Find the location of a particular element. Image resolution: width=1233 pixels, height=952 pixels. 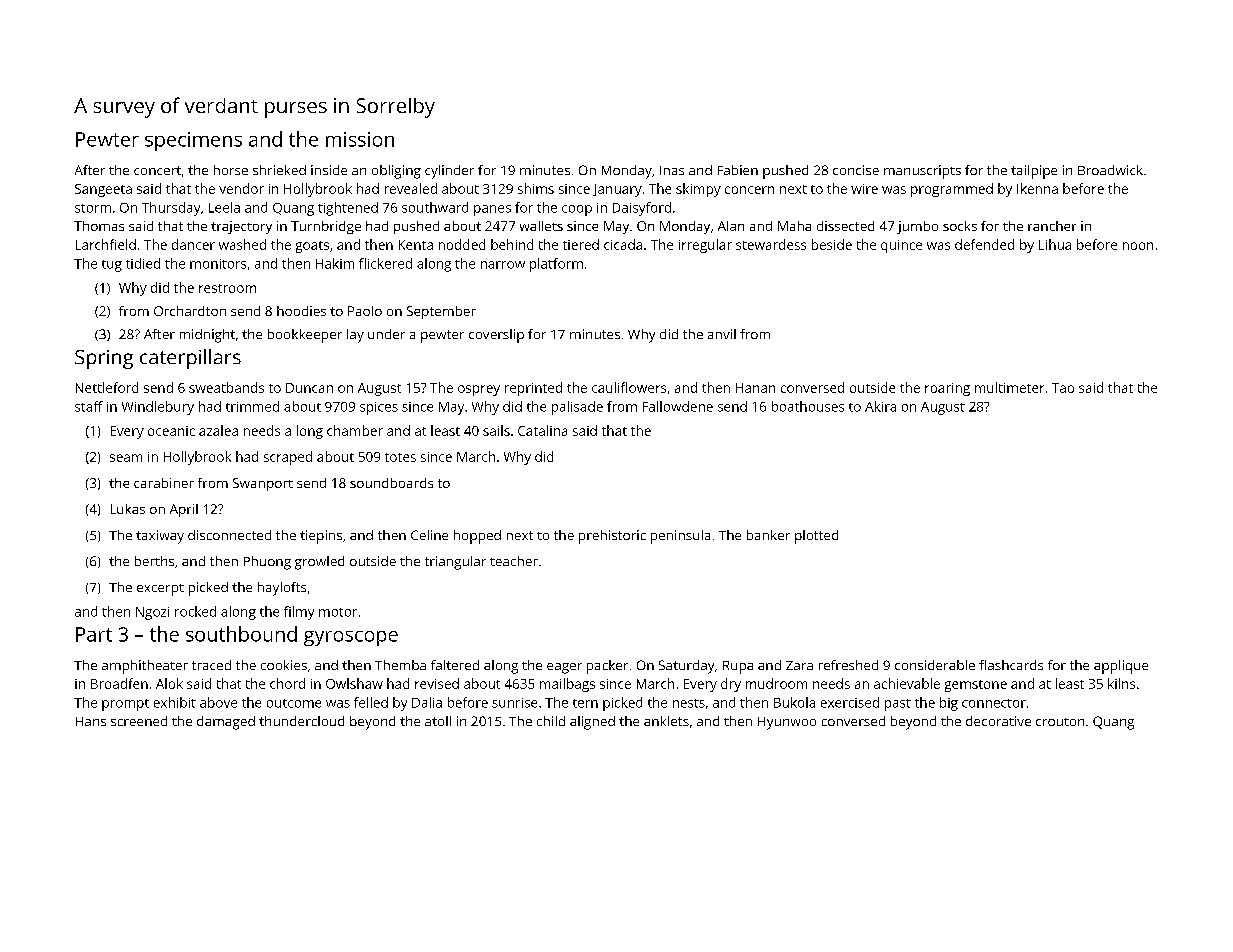

Akira is located at coordinates (880, 406).
